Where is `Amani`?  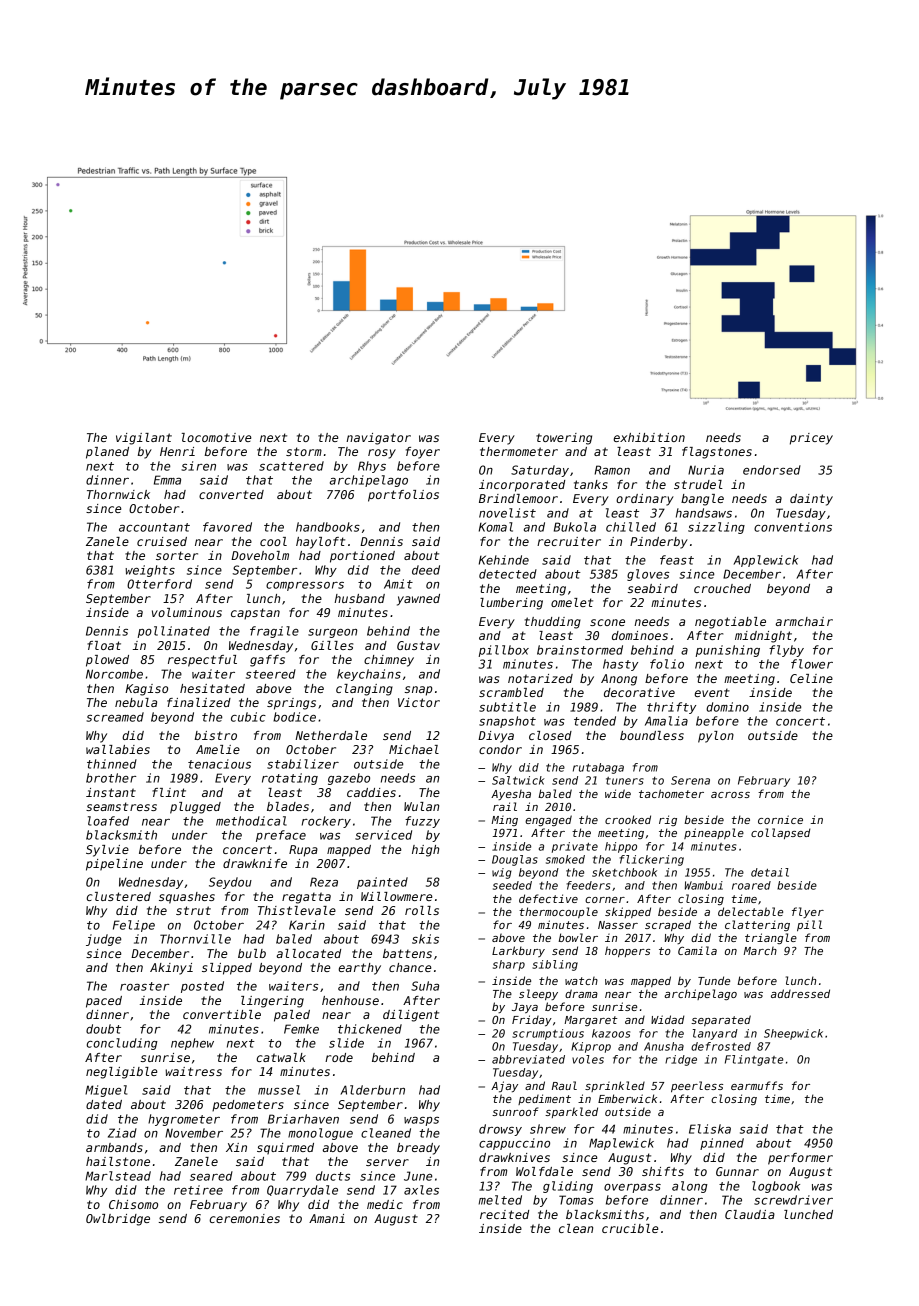 Amani is located at coordinates (327, 1218).
